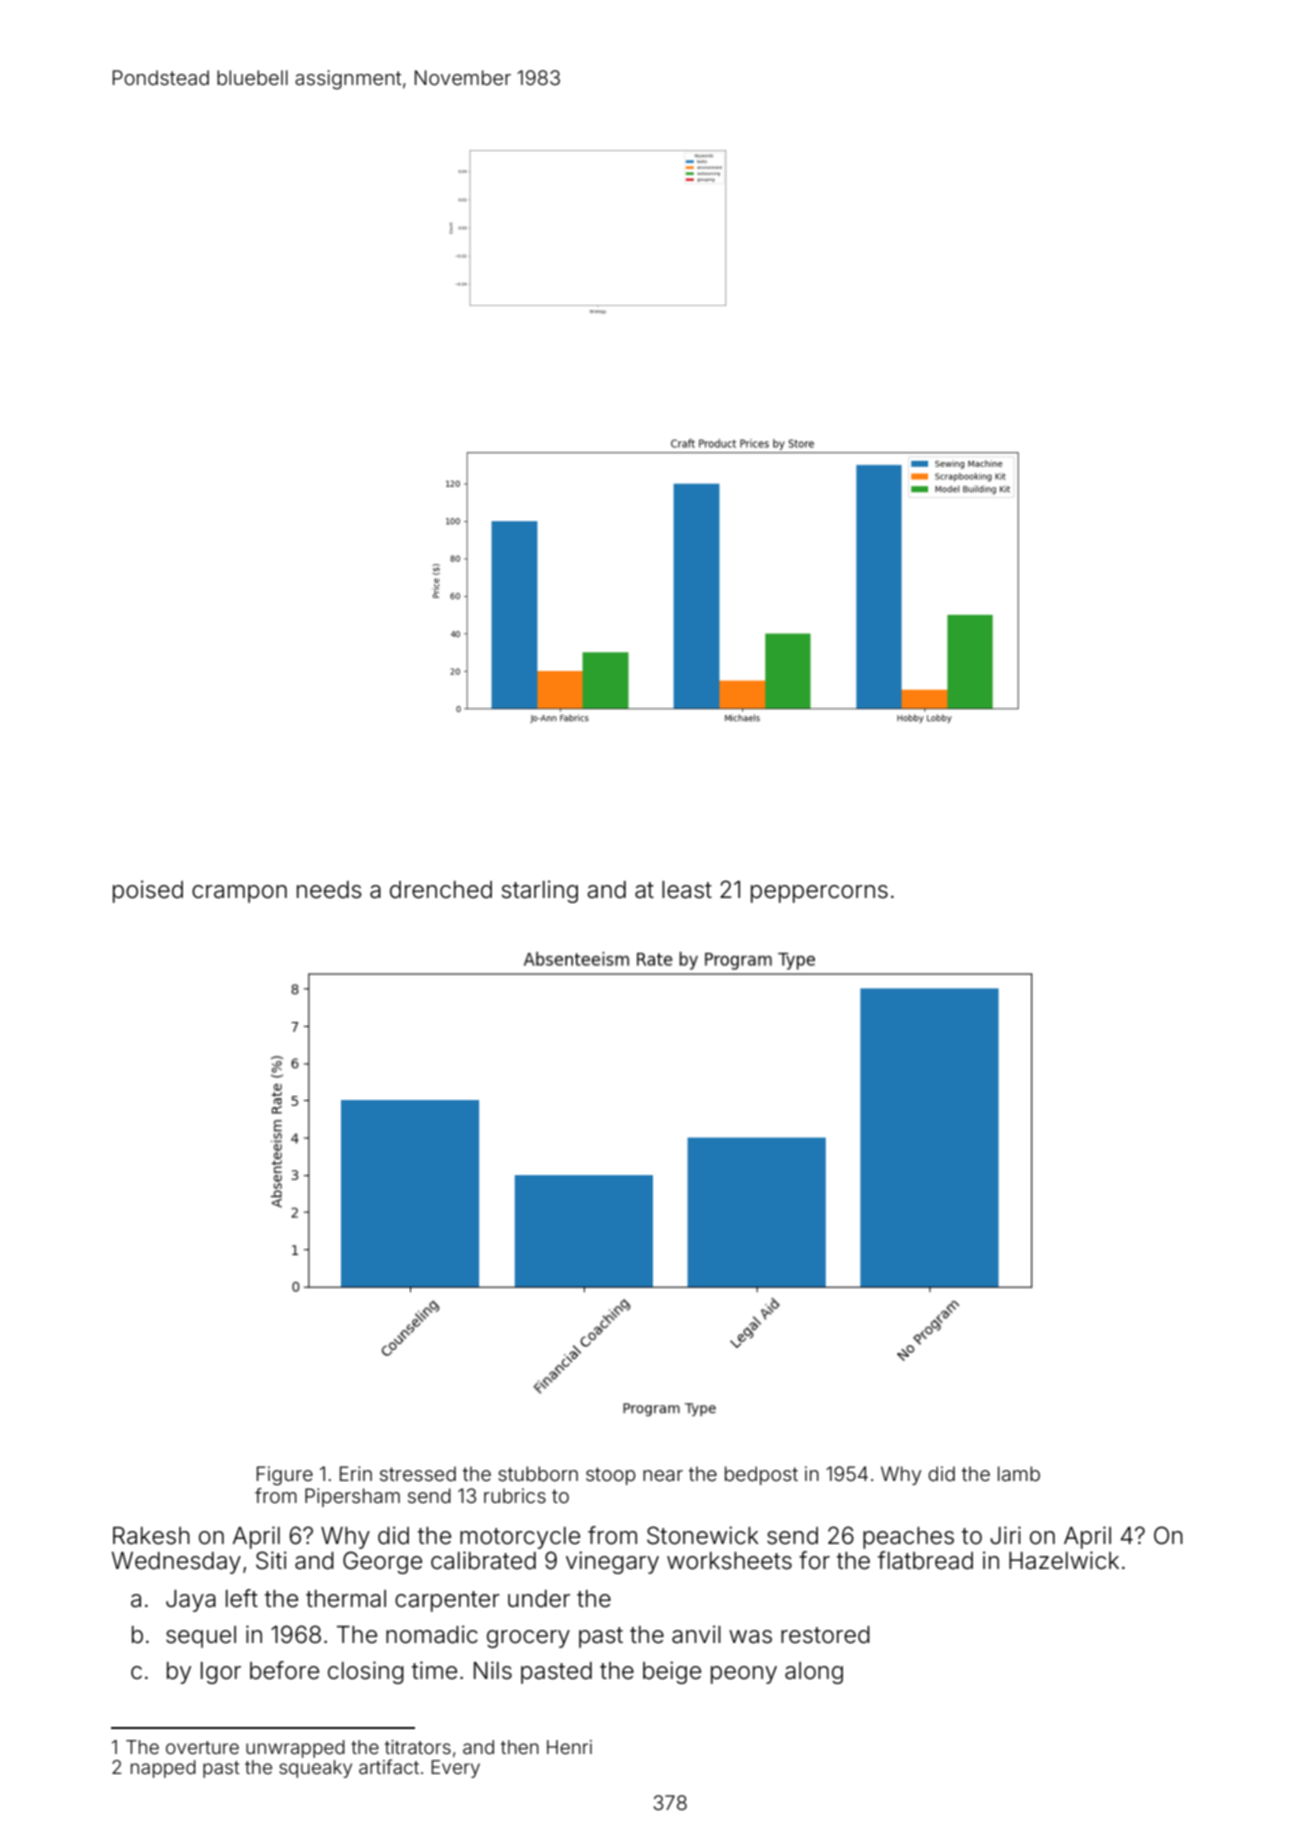  What do you see at coordinates (761, 1475) in the page?
I see `bedpost` at bounding box center [761, 1475].
